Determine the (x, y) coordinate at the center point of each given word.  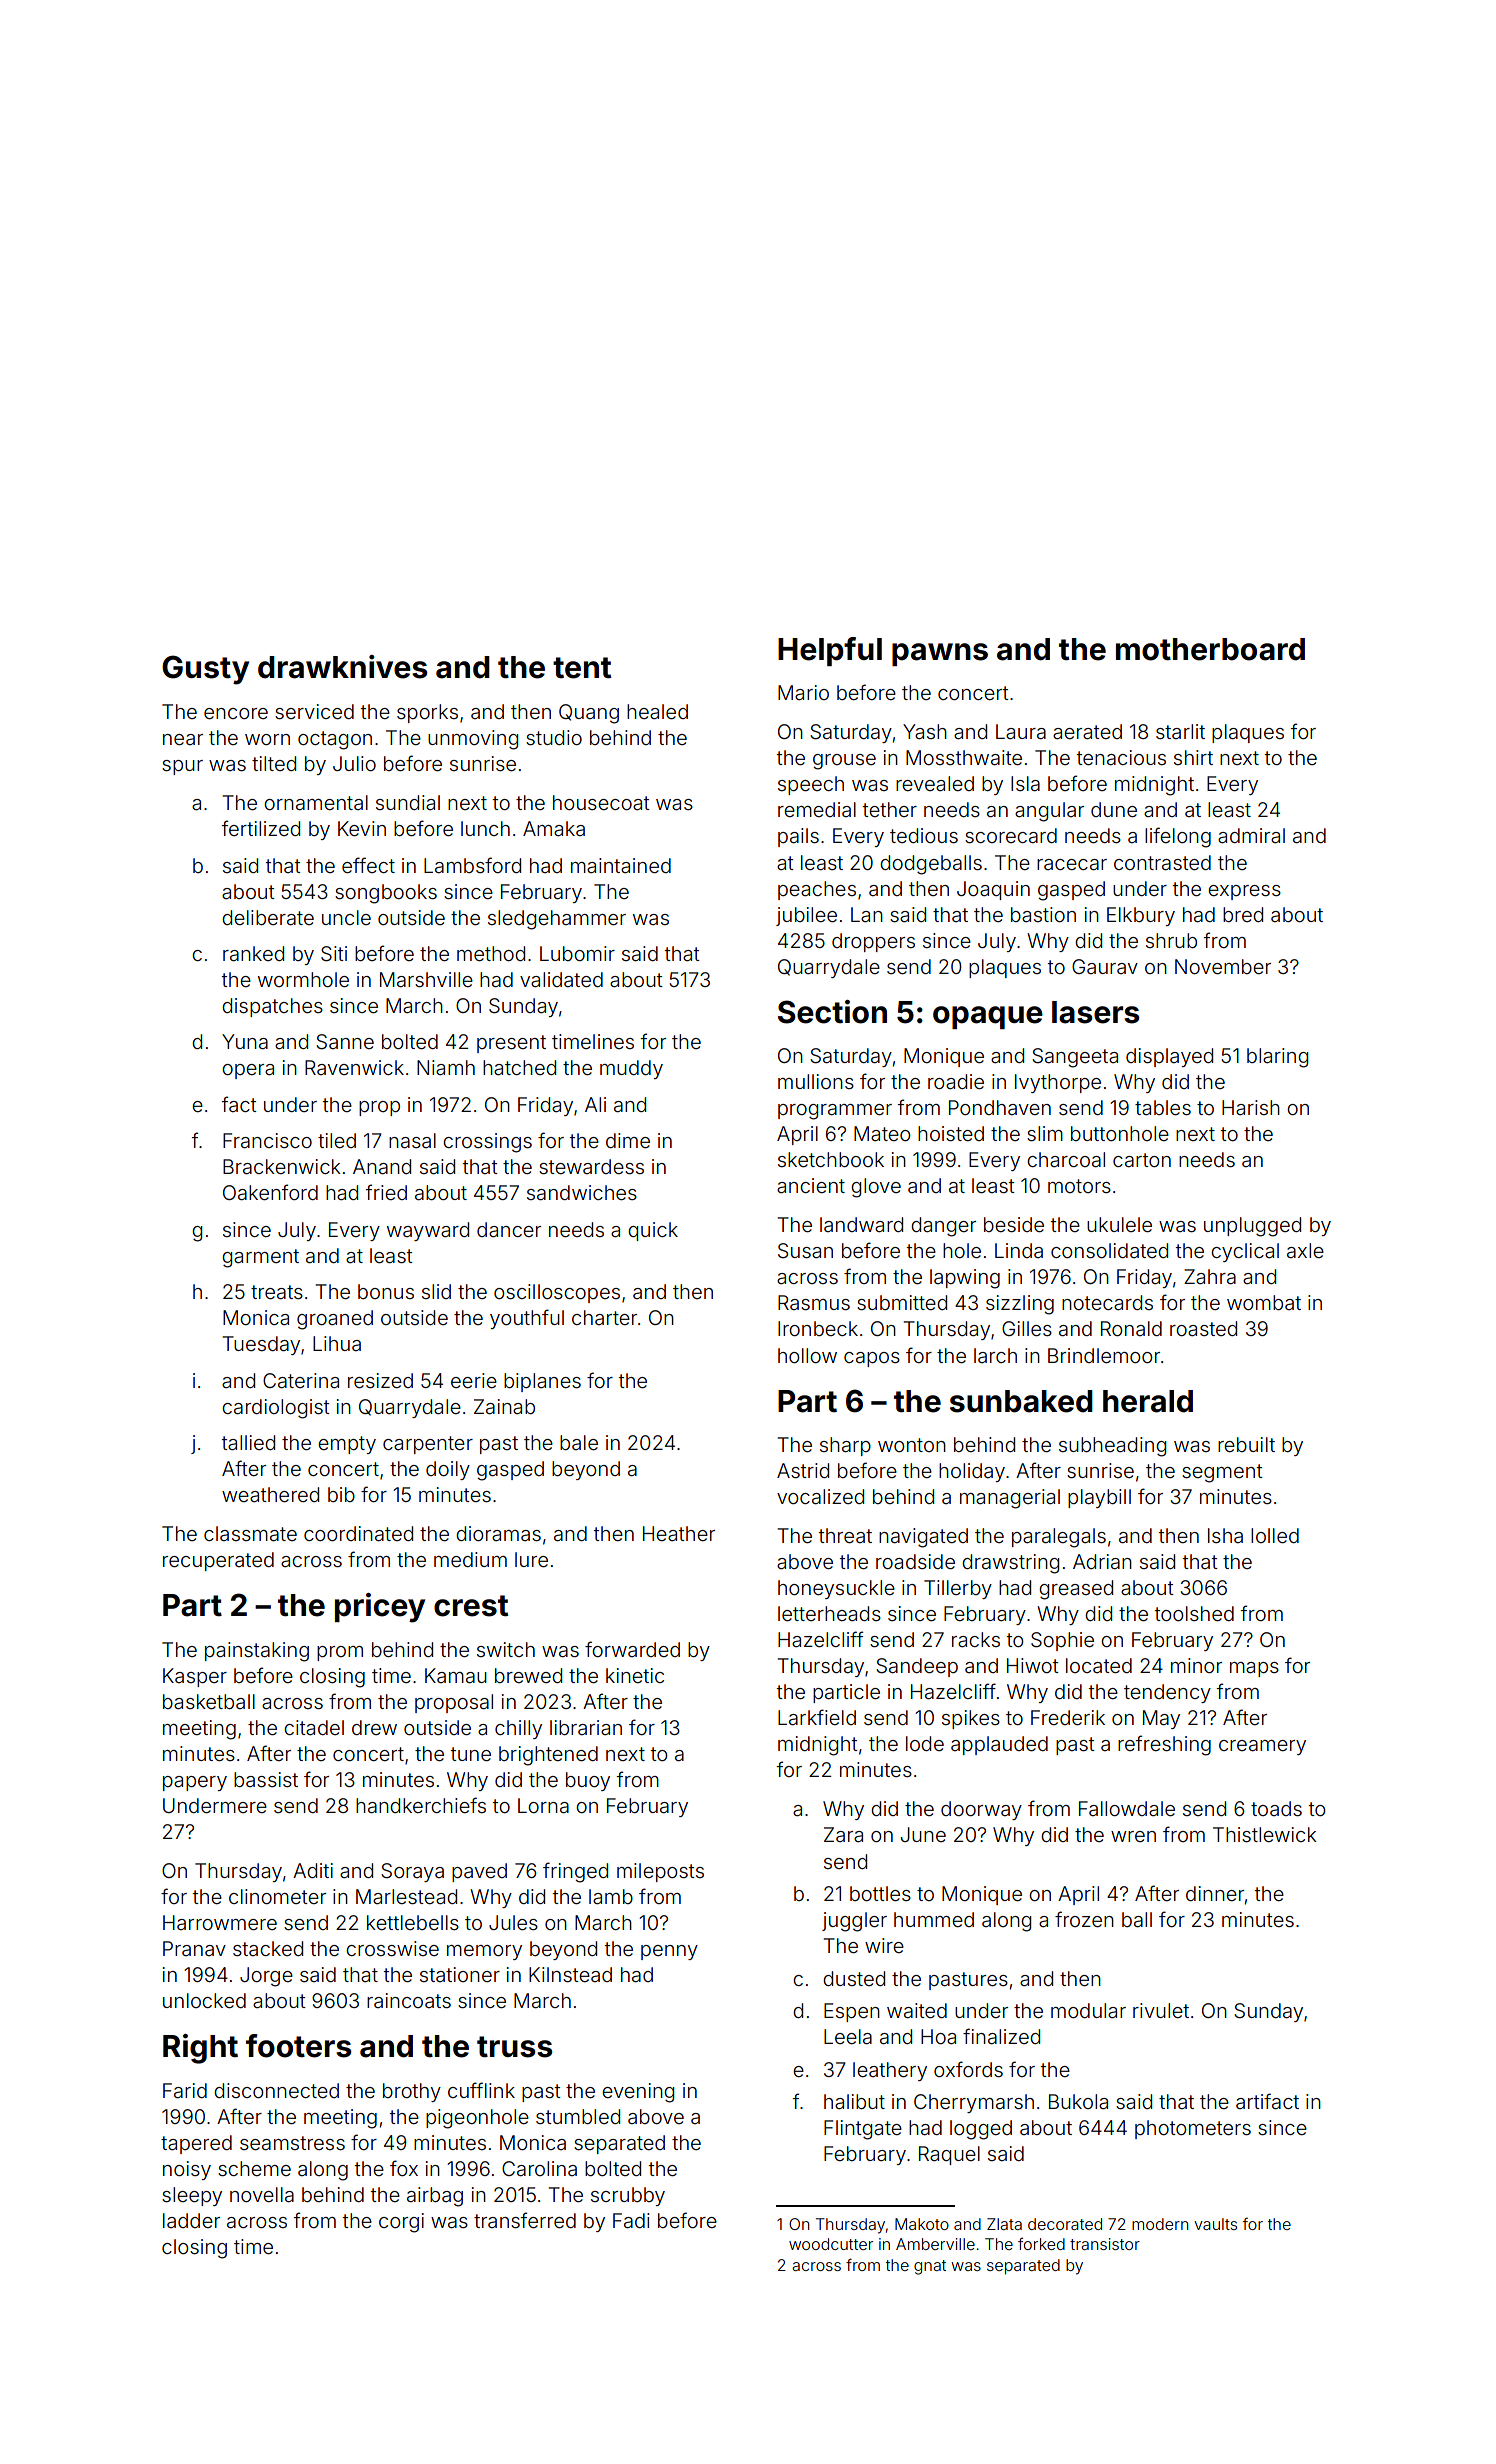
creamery (1262, 1747)
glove (876, 1188)
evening (638, 2093)
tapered (196, 2144)
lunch (485, 828)
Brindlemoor (1104, 1355)
